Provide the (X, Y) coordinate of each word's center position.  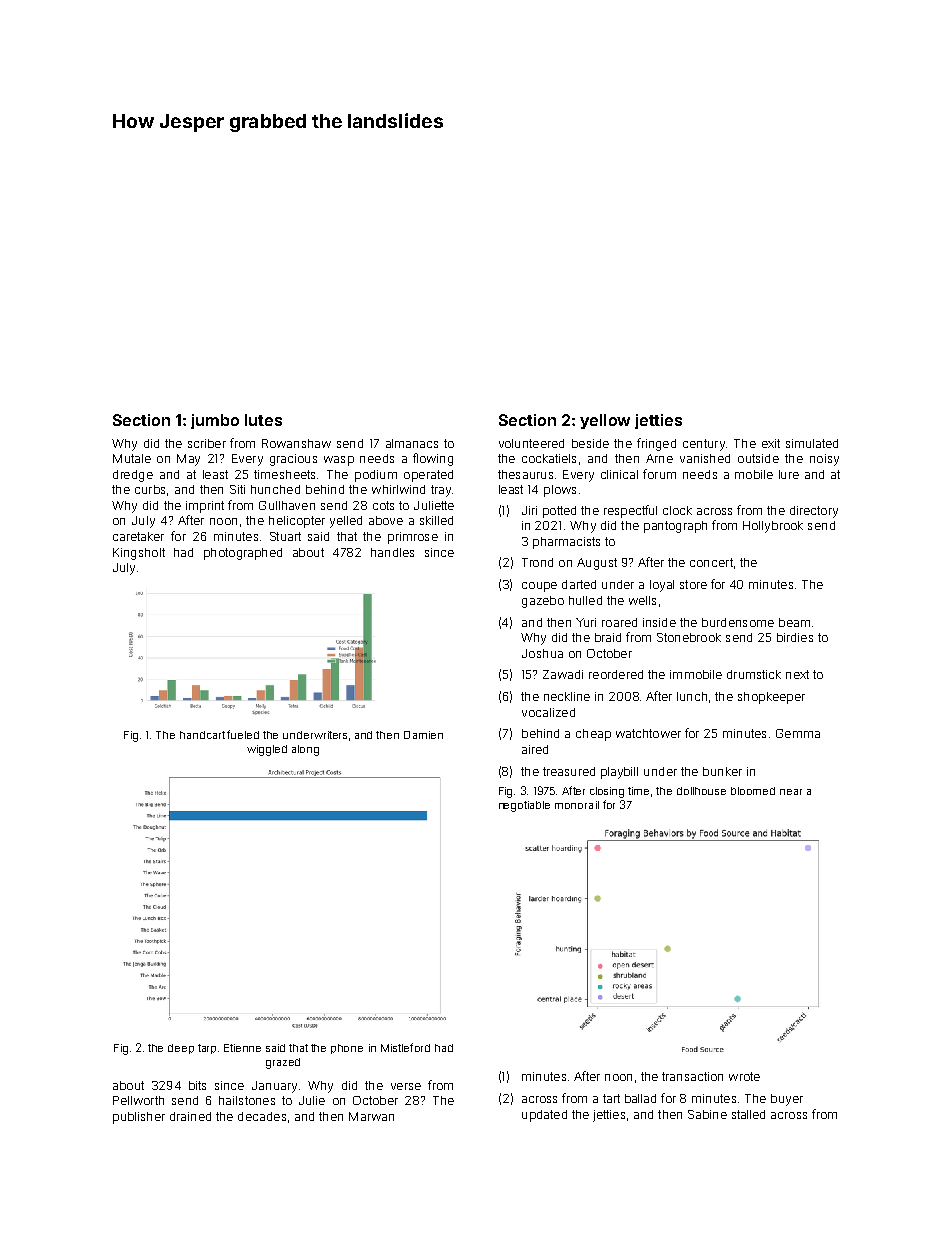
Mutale (132, 458)
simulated (812, 443)
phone (347, 1049)
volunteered (531, 443)
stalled (748, 1114)
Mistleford (405, 1047)
